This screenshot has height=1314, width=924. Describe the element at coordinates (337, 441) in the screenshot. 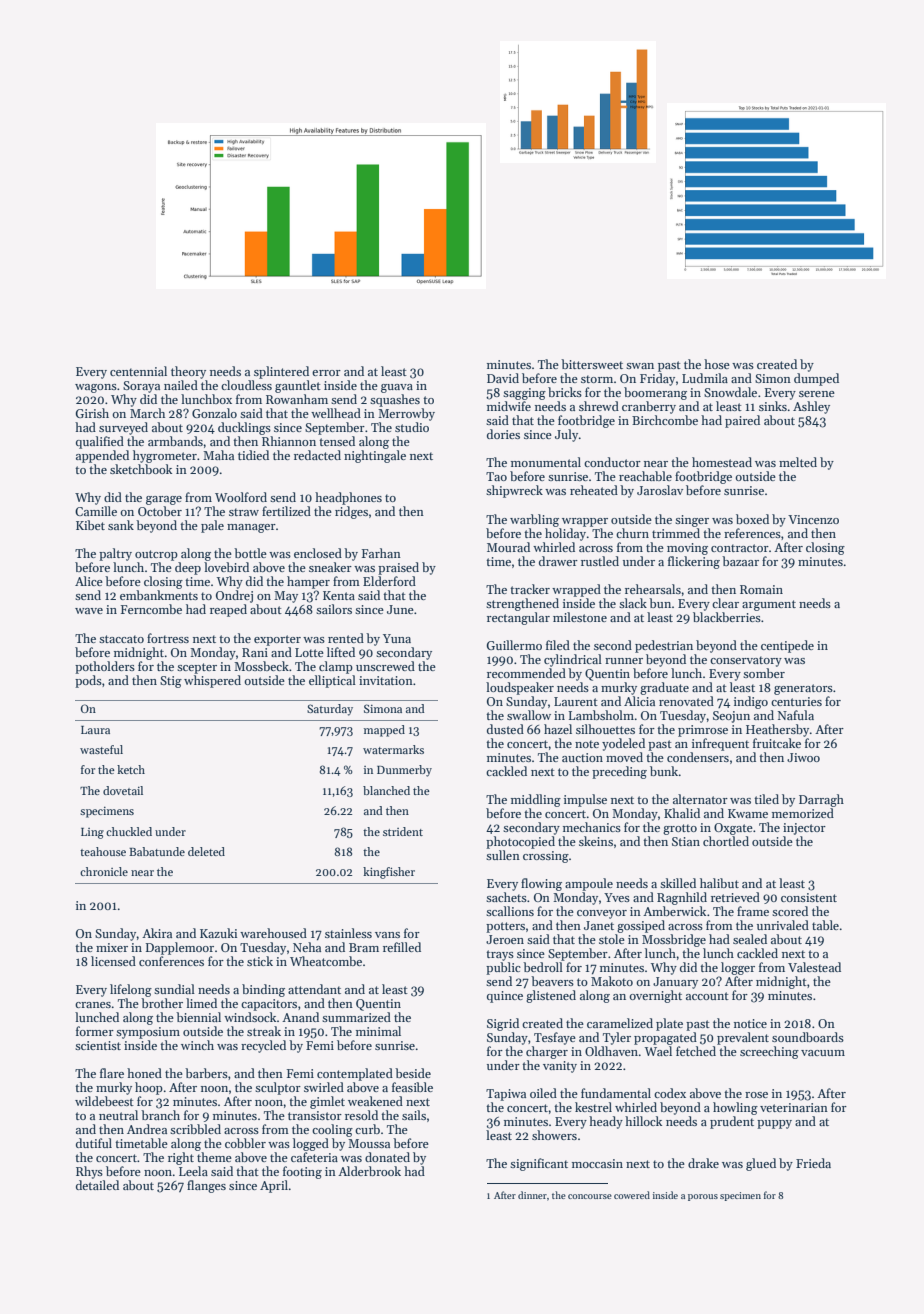

I see `tensed` at that location.
